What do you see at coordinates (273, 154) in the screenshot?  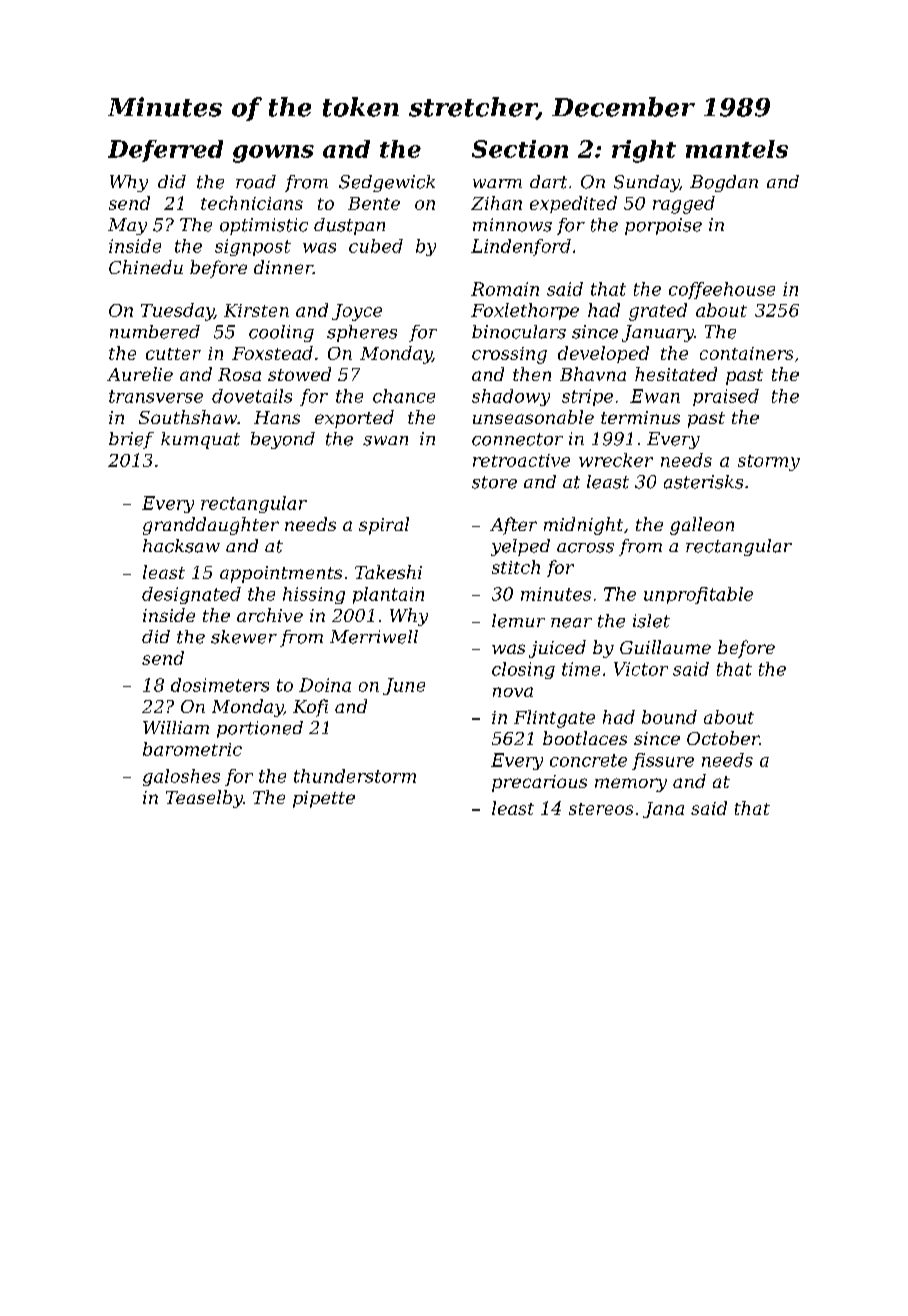 I see `gowns` at bounding box center [273, 154].
